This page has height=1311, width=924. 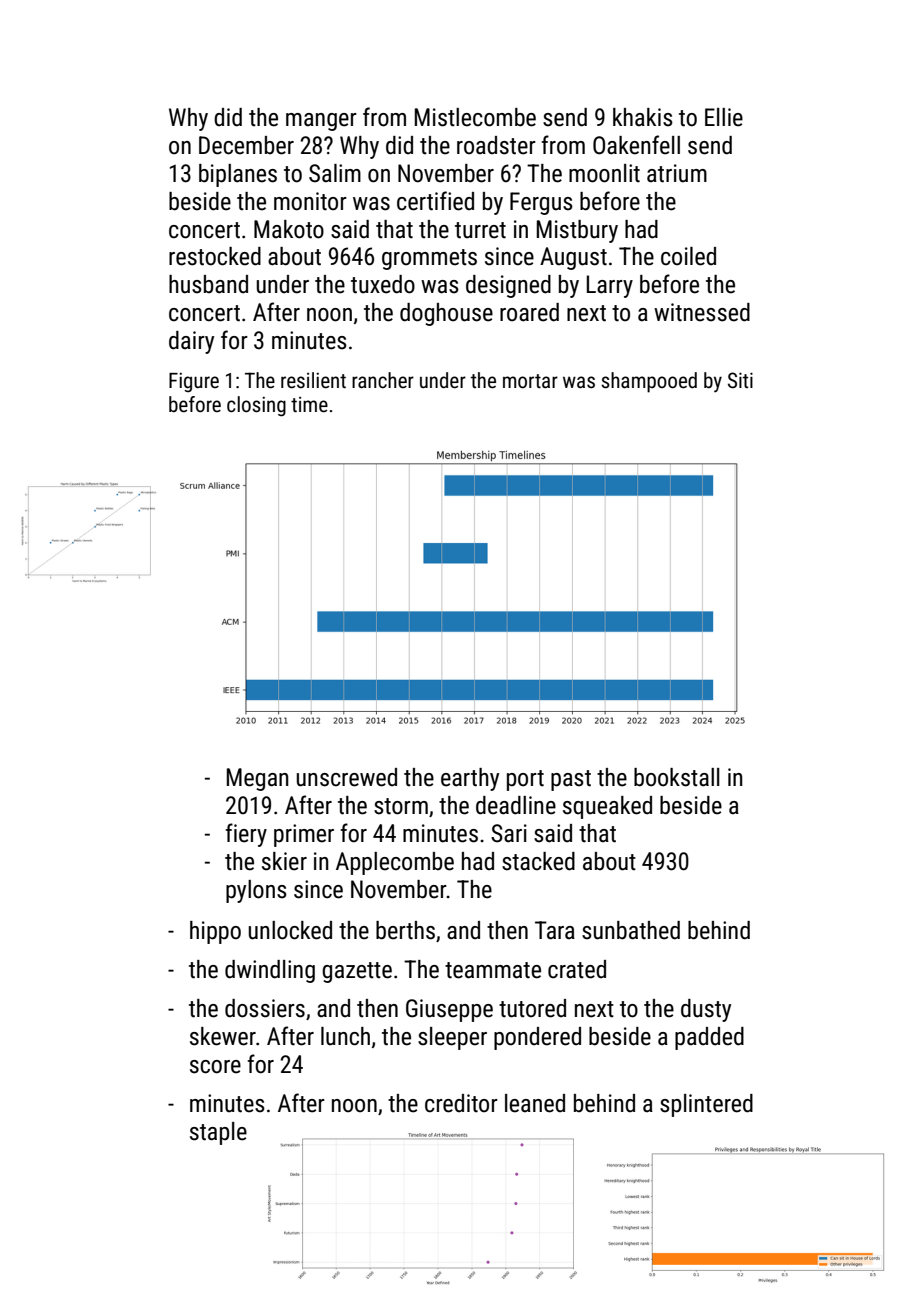 What do you see at coordinates (496, 145) in the page?
I see `roadster` at bounding box center [496, 145].
